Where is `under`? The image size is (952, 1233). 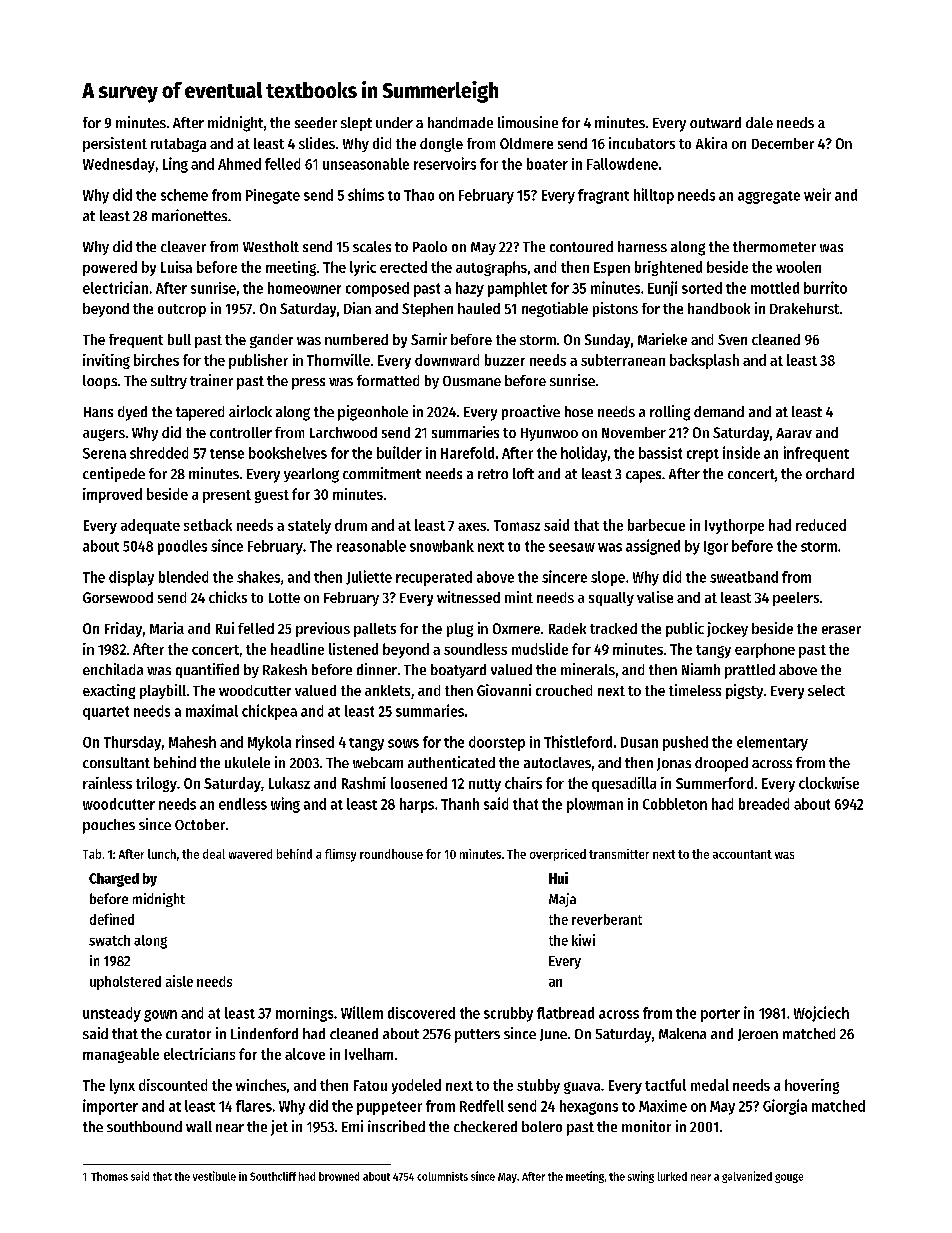 under is located at coordinates (394, 122).
